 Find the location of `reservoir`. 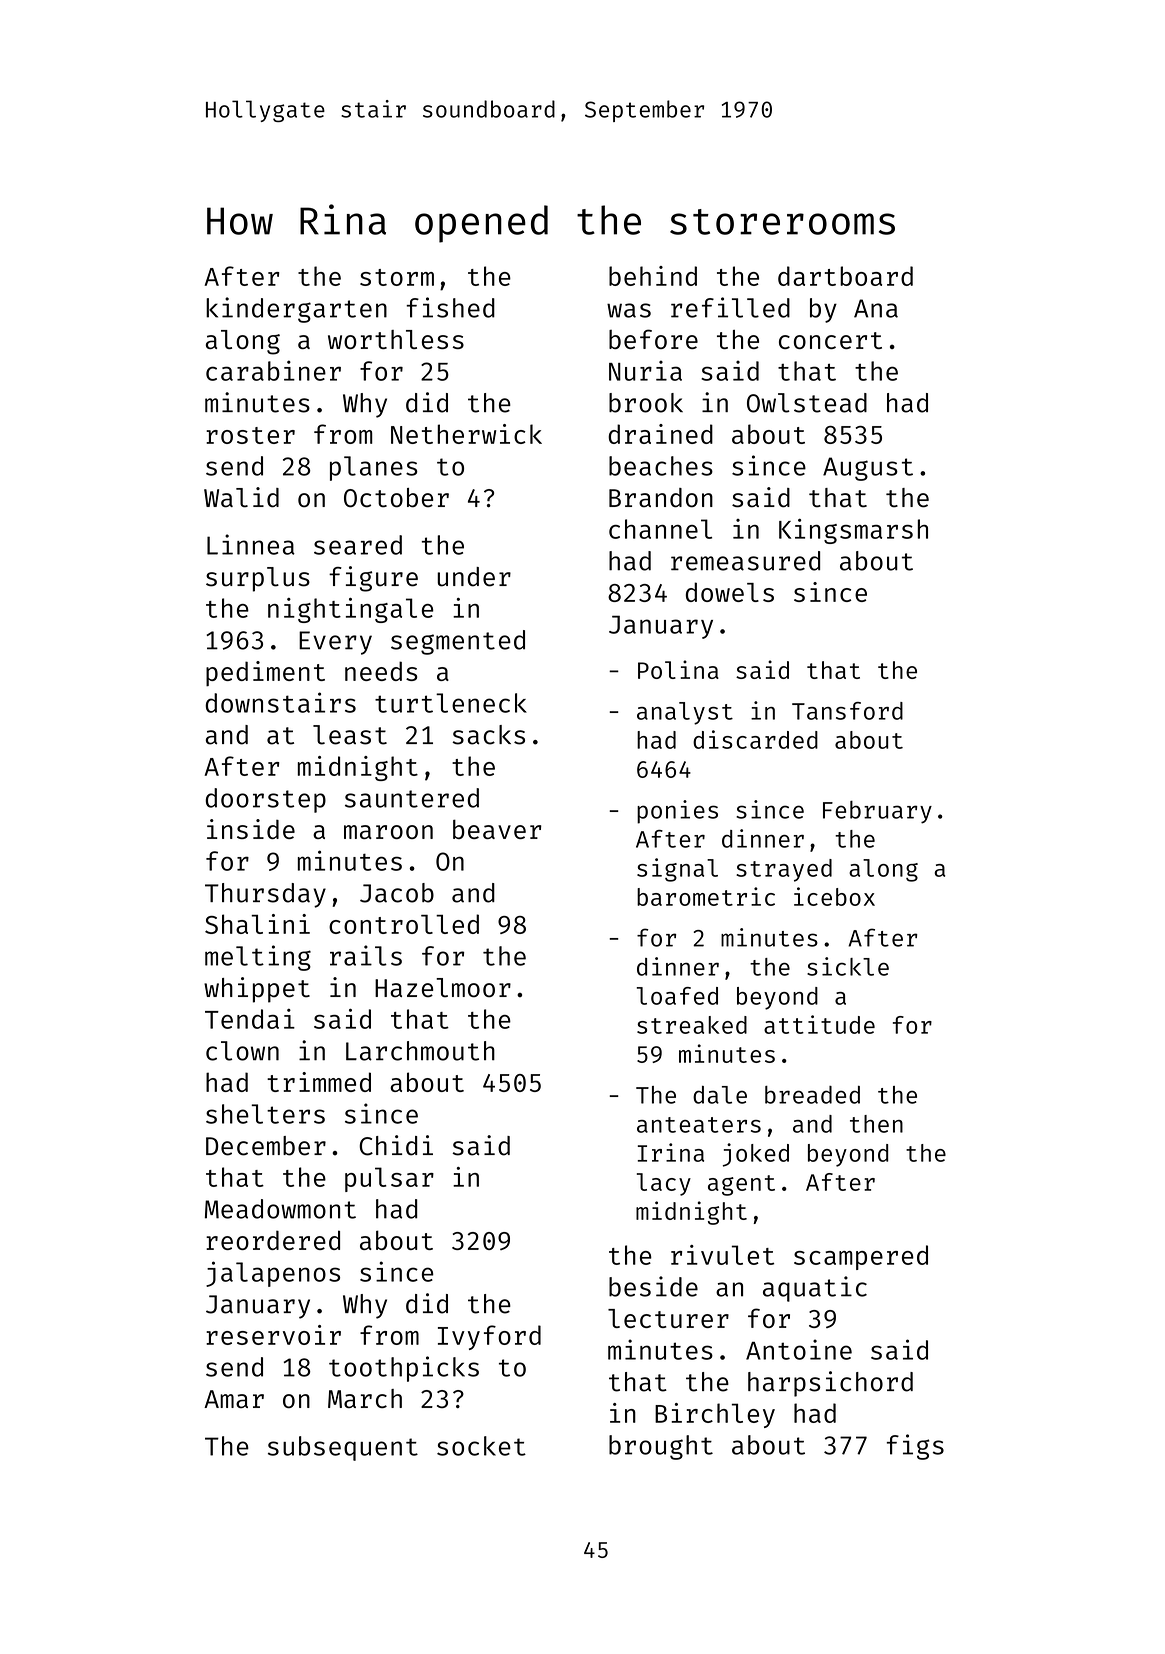

reservoir is located at coordinates (273, 1335).
